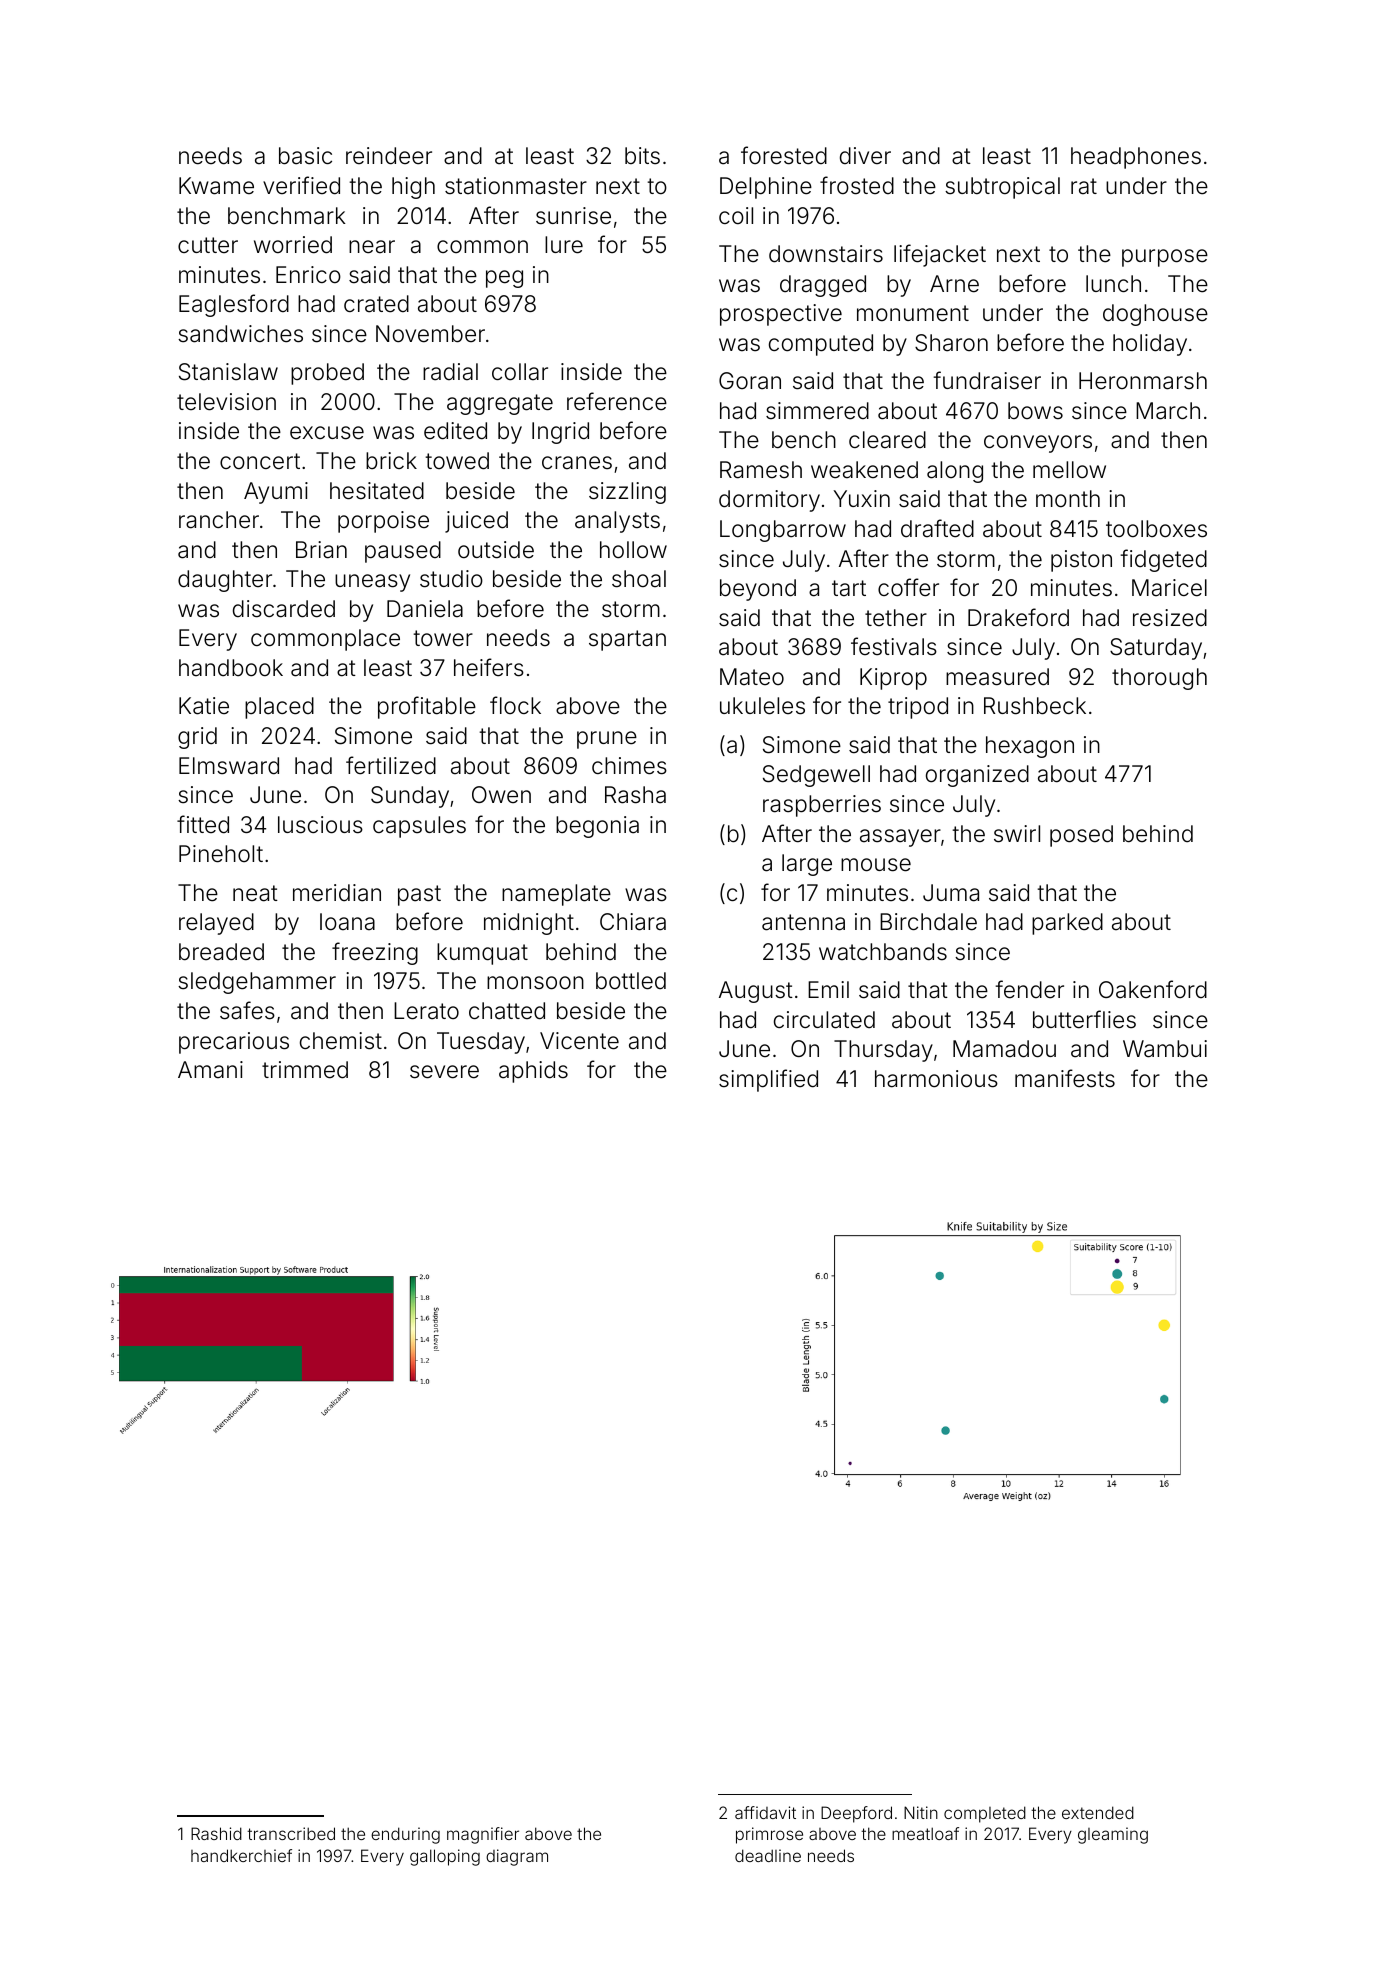 The height and width of the document is (1969, 1386). Describe the element at coordinates (210, 1070) in the document. I see `Amani` at that location.
